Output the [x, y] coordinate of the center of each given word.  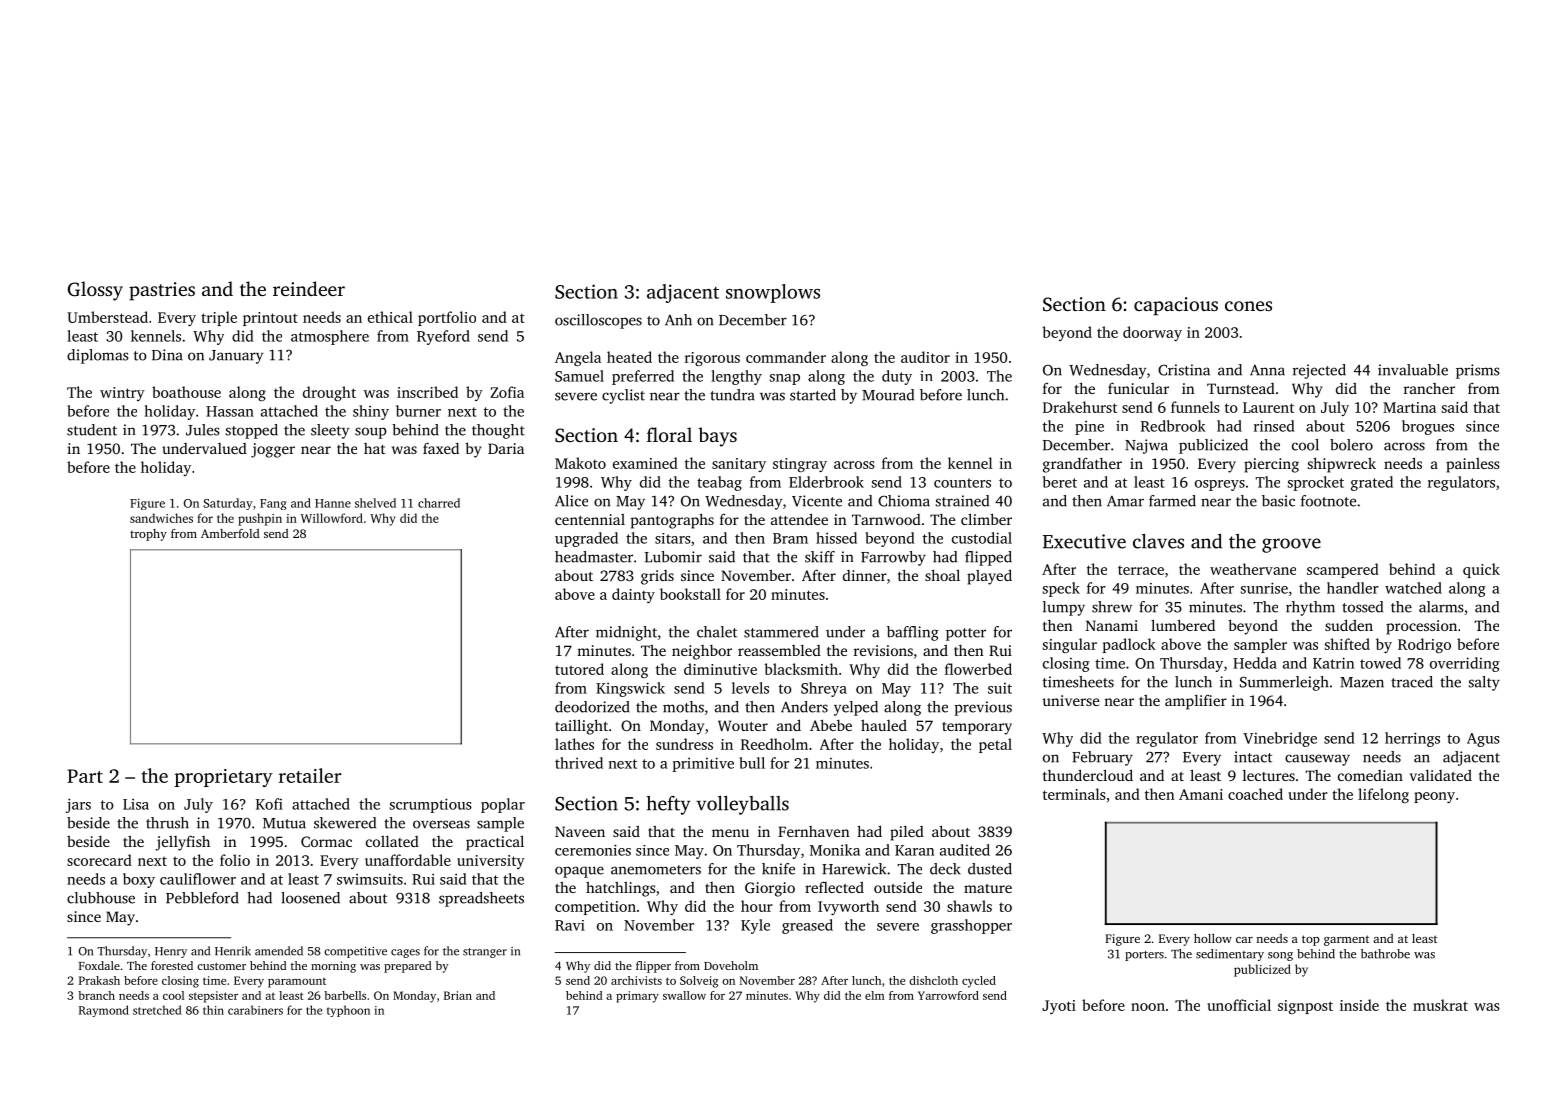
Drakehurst [1080, 407]
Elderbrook [826, 482]
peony [1434, 797]
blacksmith [801, 669]
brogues [1428, 427]
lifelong [1383, 795]
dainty [633, 595]
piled [907, 833]
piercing [1271, 465]
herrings [1412, 739]
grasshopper [971, 926]
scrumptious [431, 805]
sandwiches [161, 518]
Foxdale [99, 965]
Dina [167, 355]
